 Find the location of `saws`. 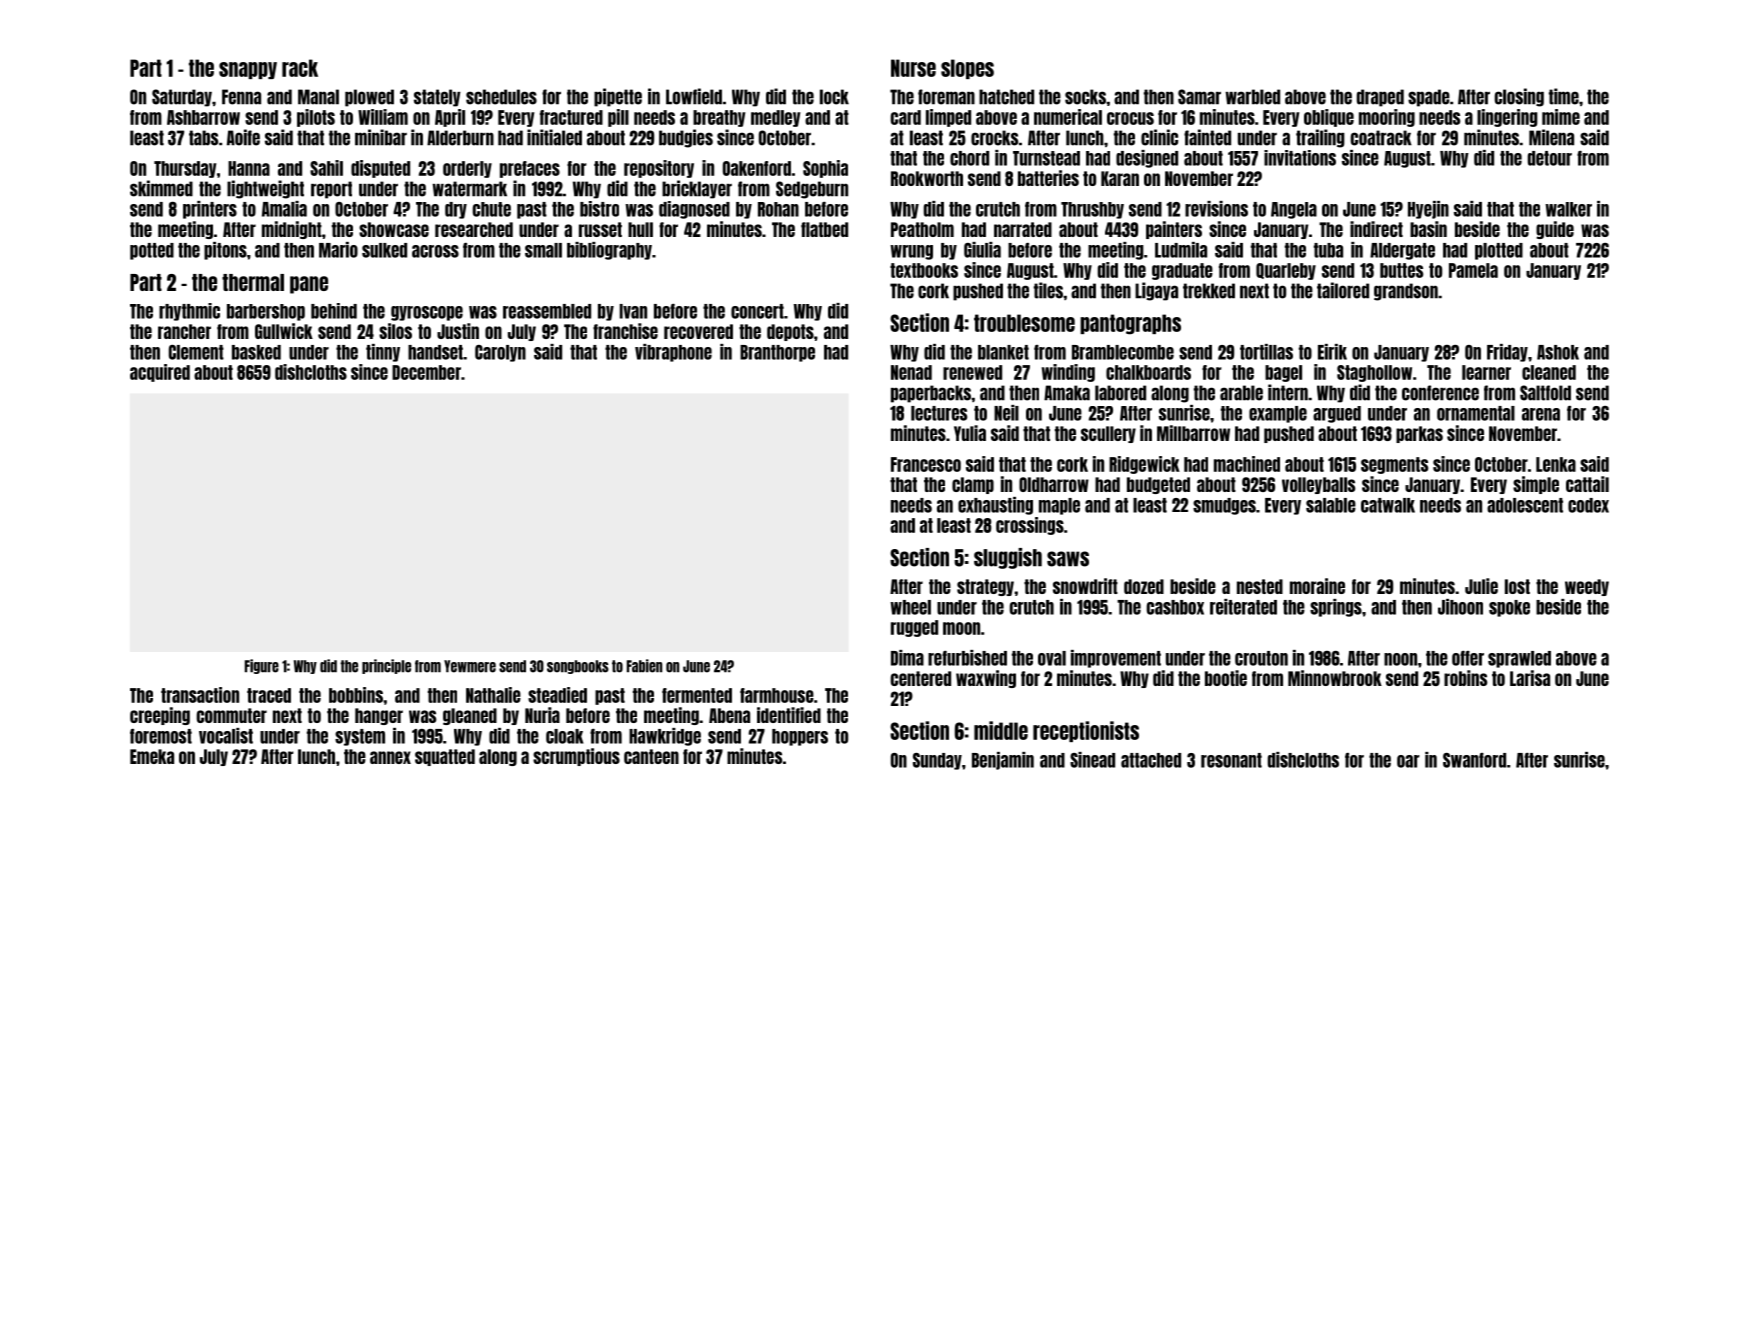

saws is located at coordinates (1068, 559).
